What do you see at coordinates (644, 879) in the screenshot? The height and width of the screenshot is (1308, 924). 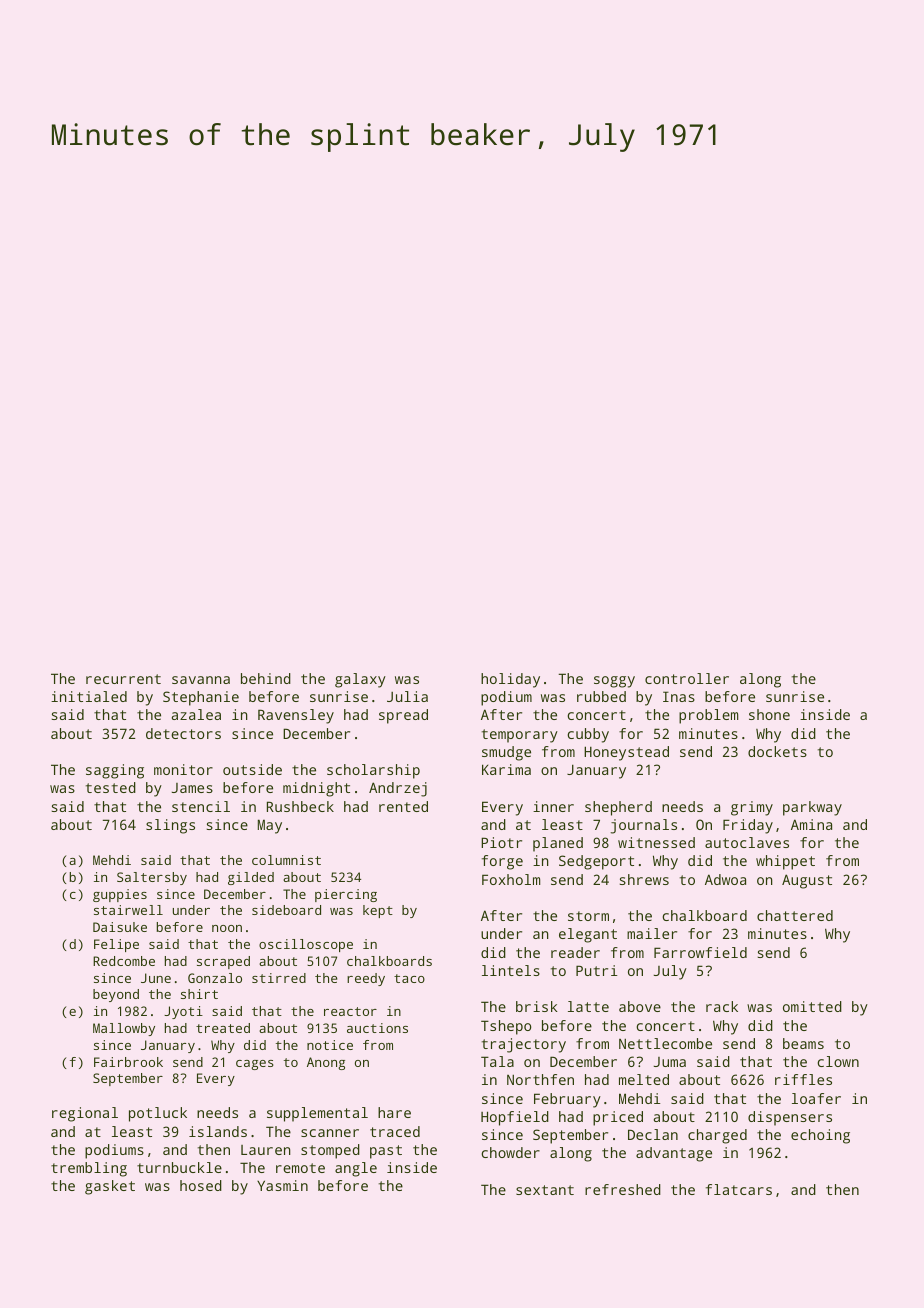 I see `shrews` at bounding box center [644, 879].
